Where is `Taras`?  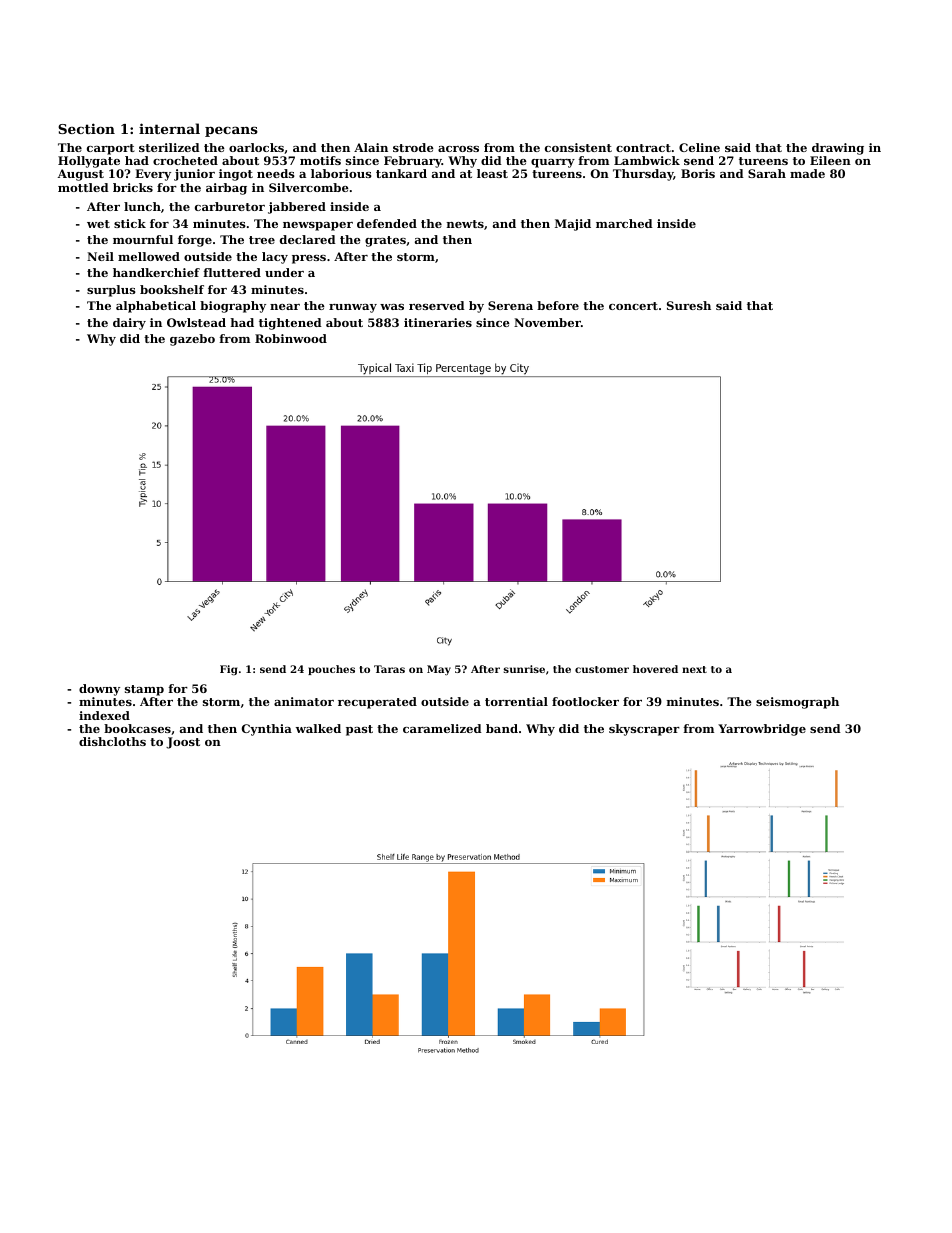
Taras is located at coordinates (389, 669).
